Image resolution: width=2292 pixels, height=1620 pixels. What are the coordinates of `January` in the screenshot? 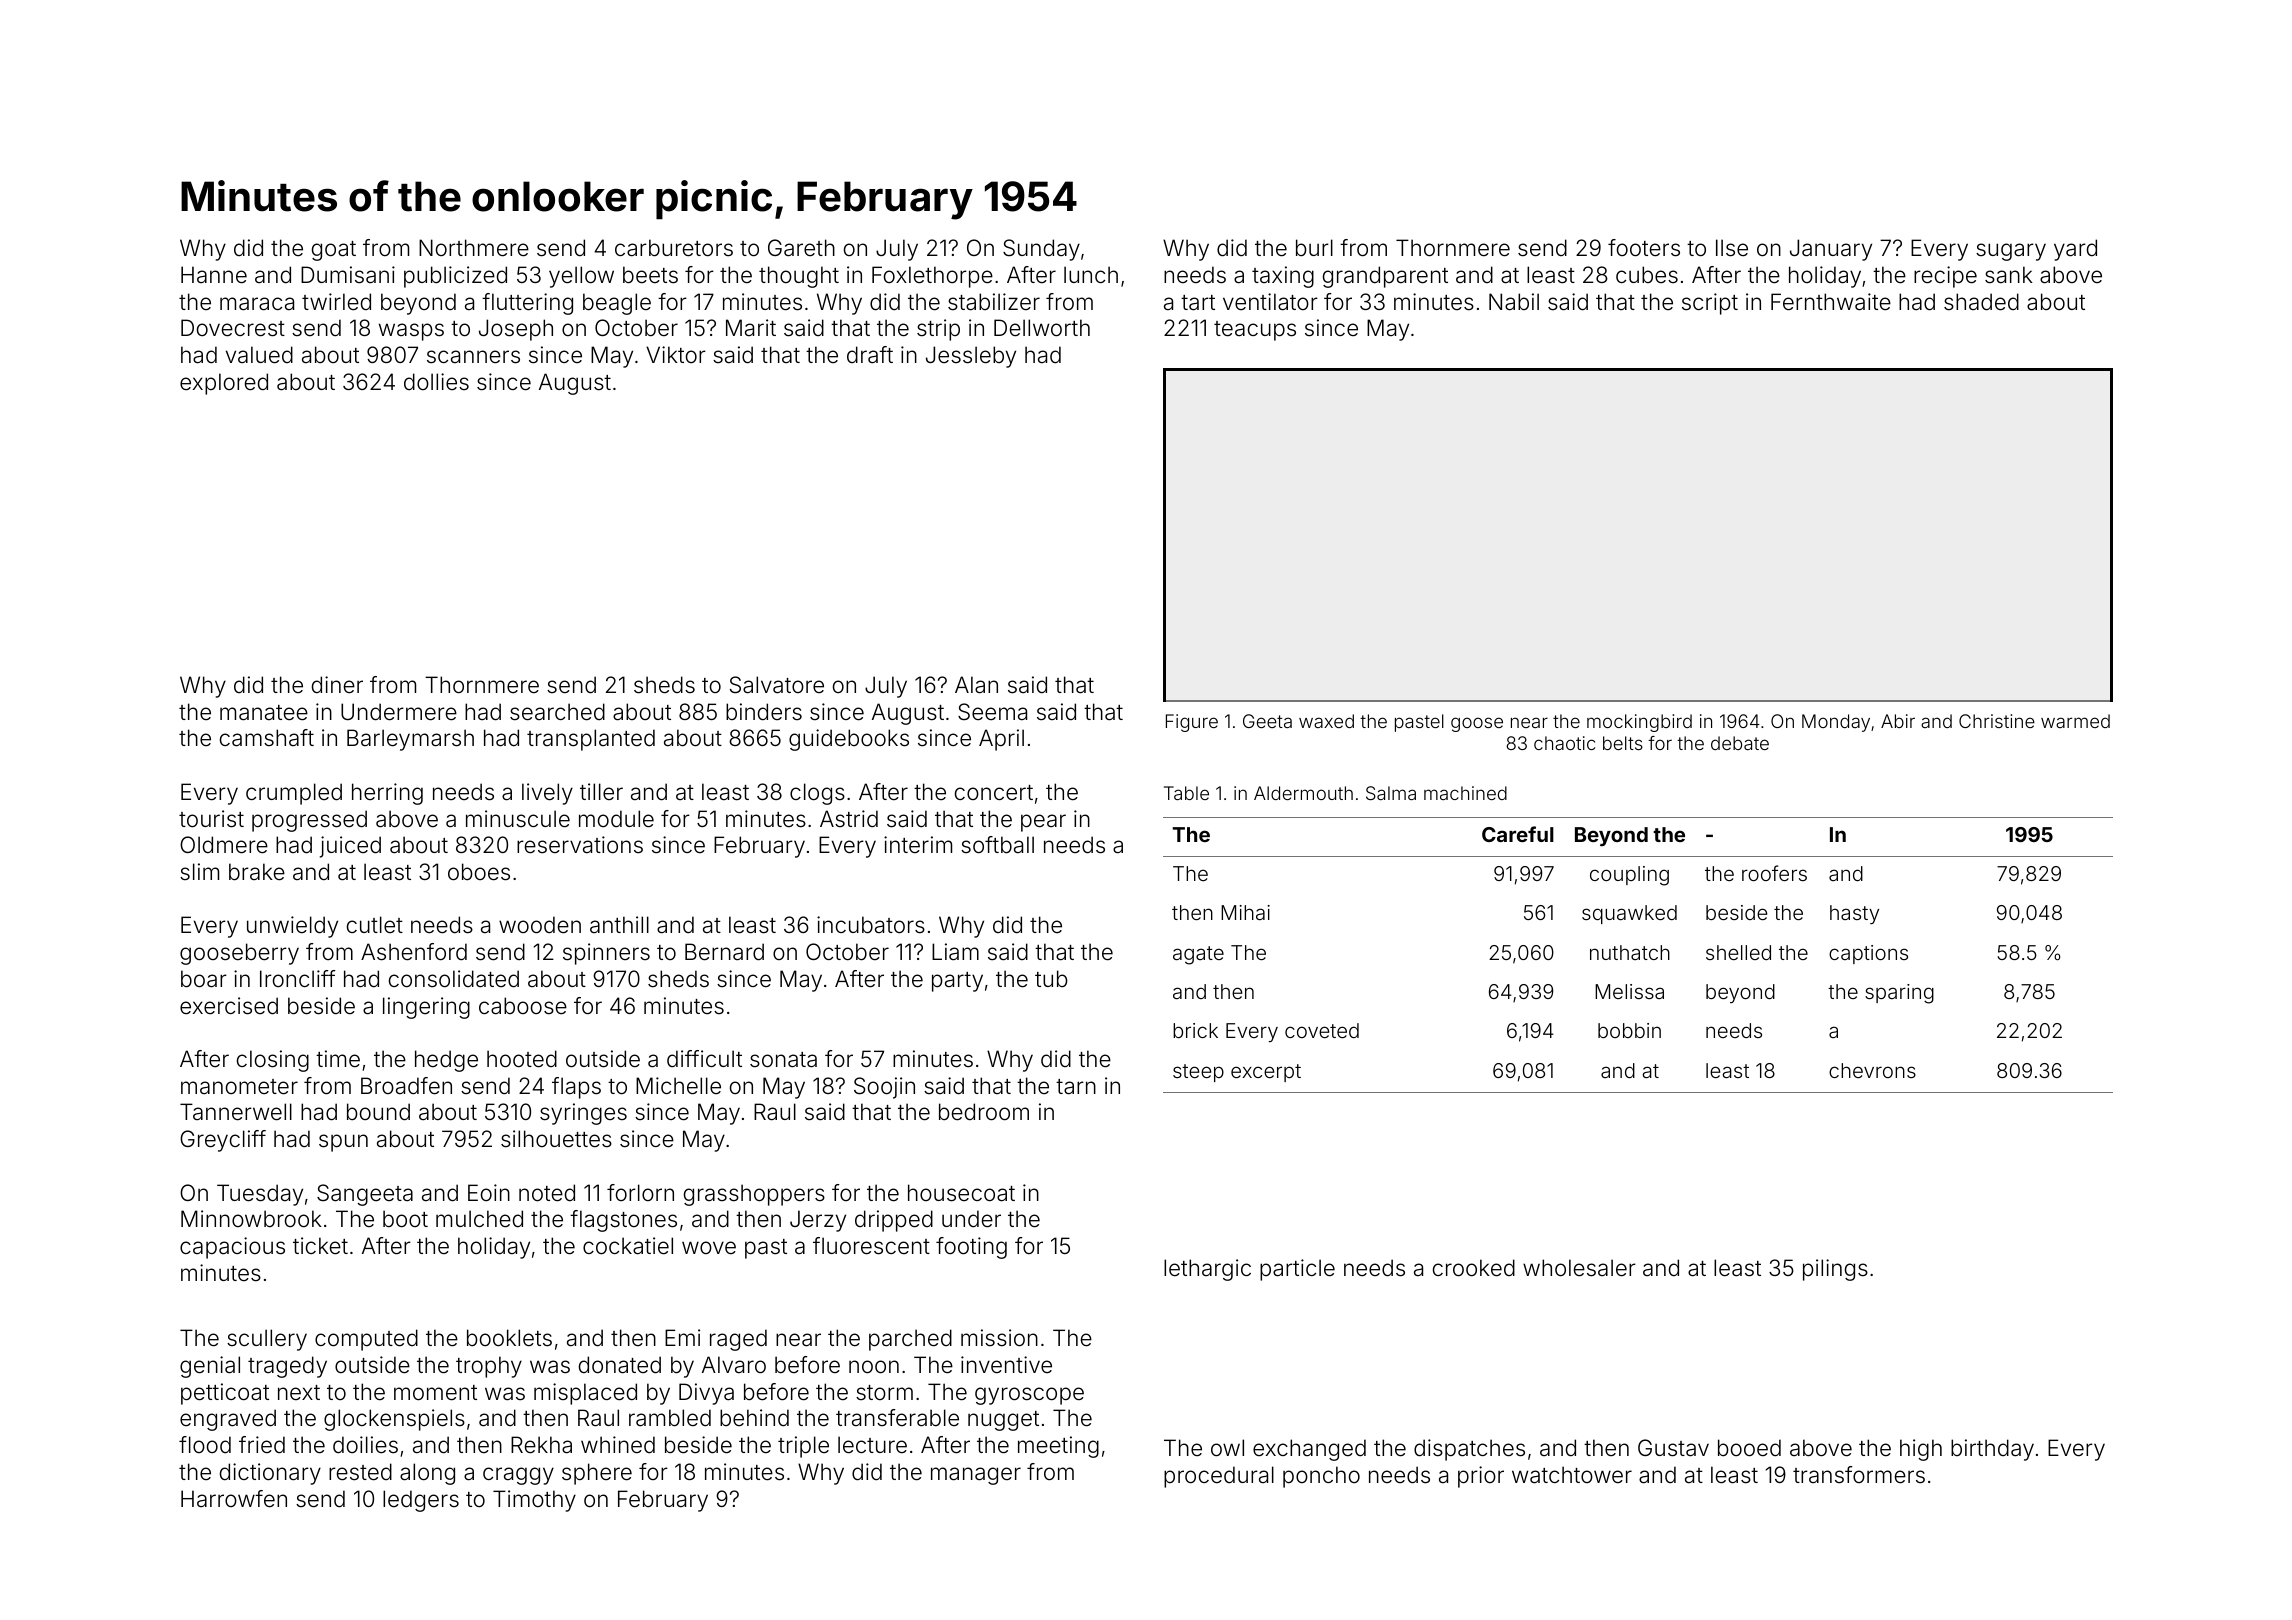 It's located at (1831, 250).
